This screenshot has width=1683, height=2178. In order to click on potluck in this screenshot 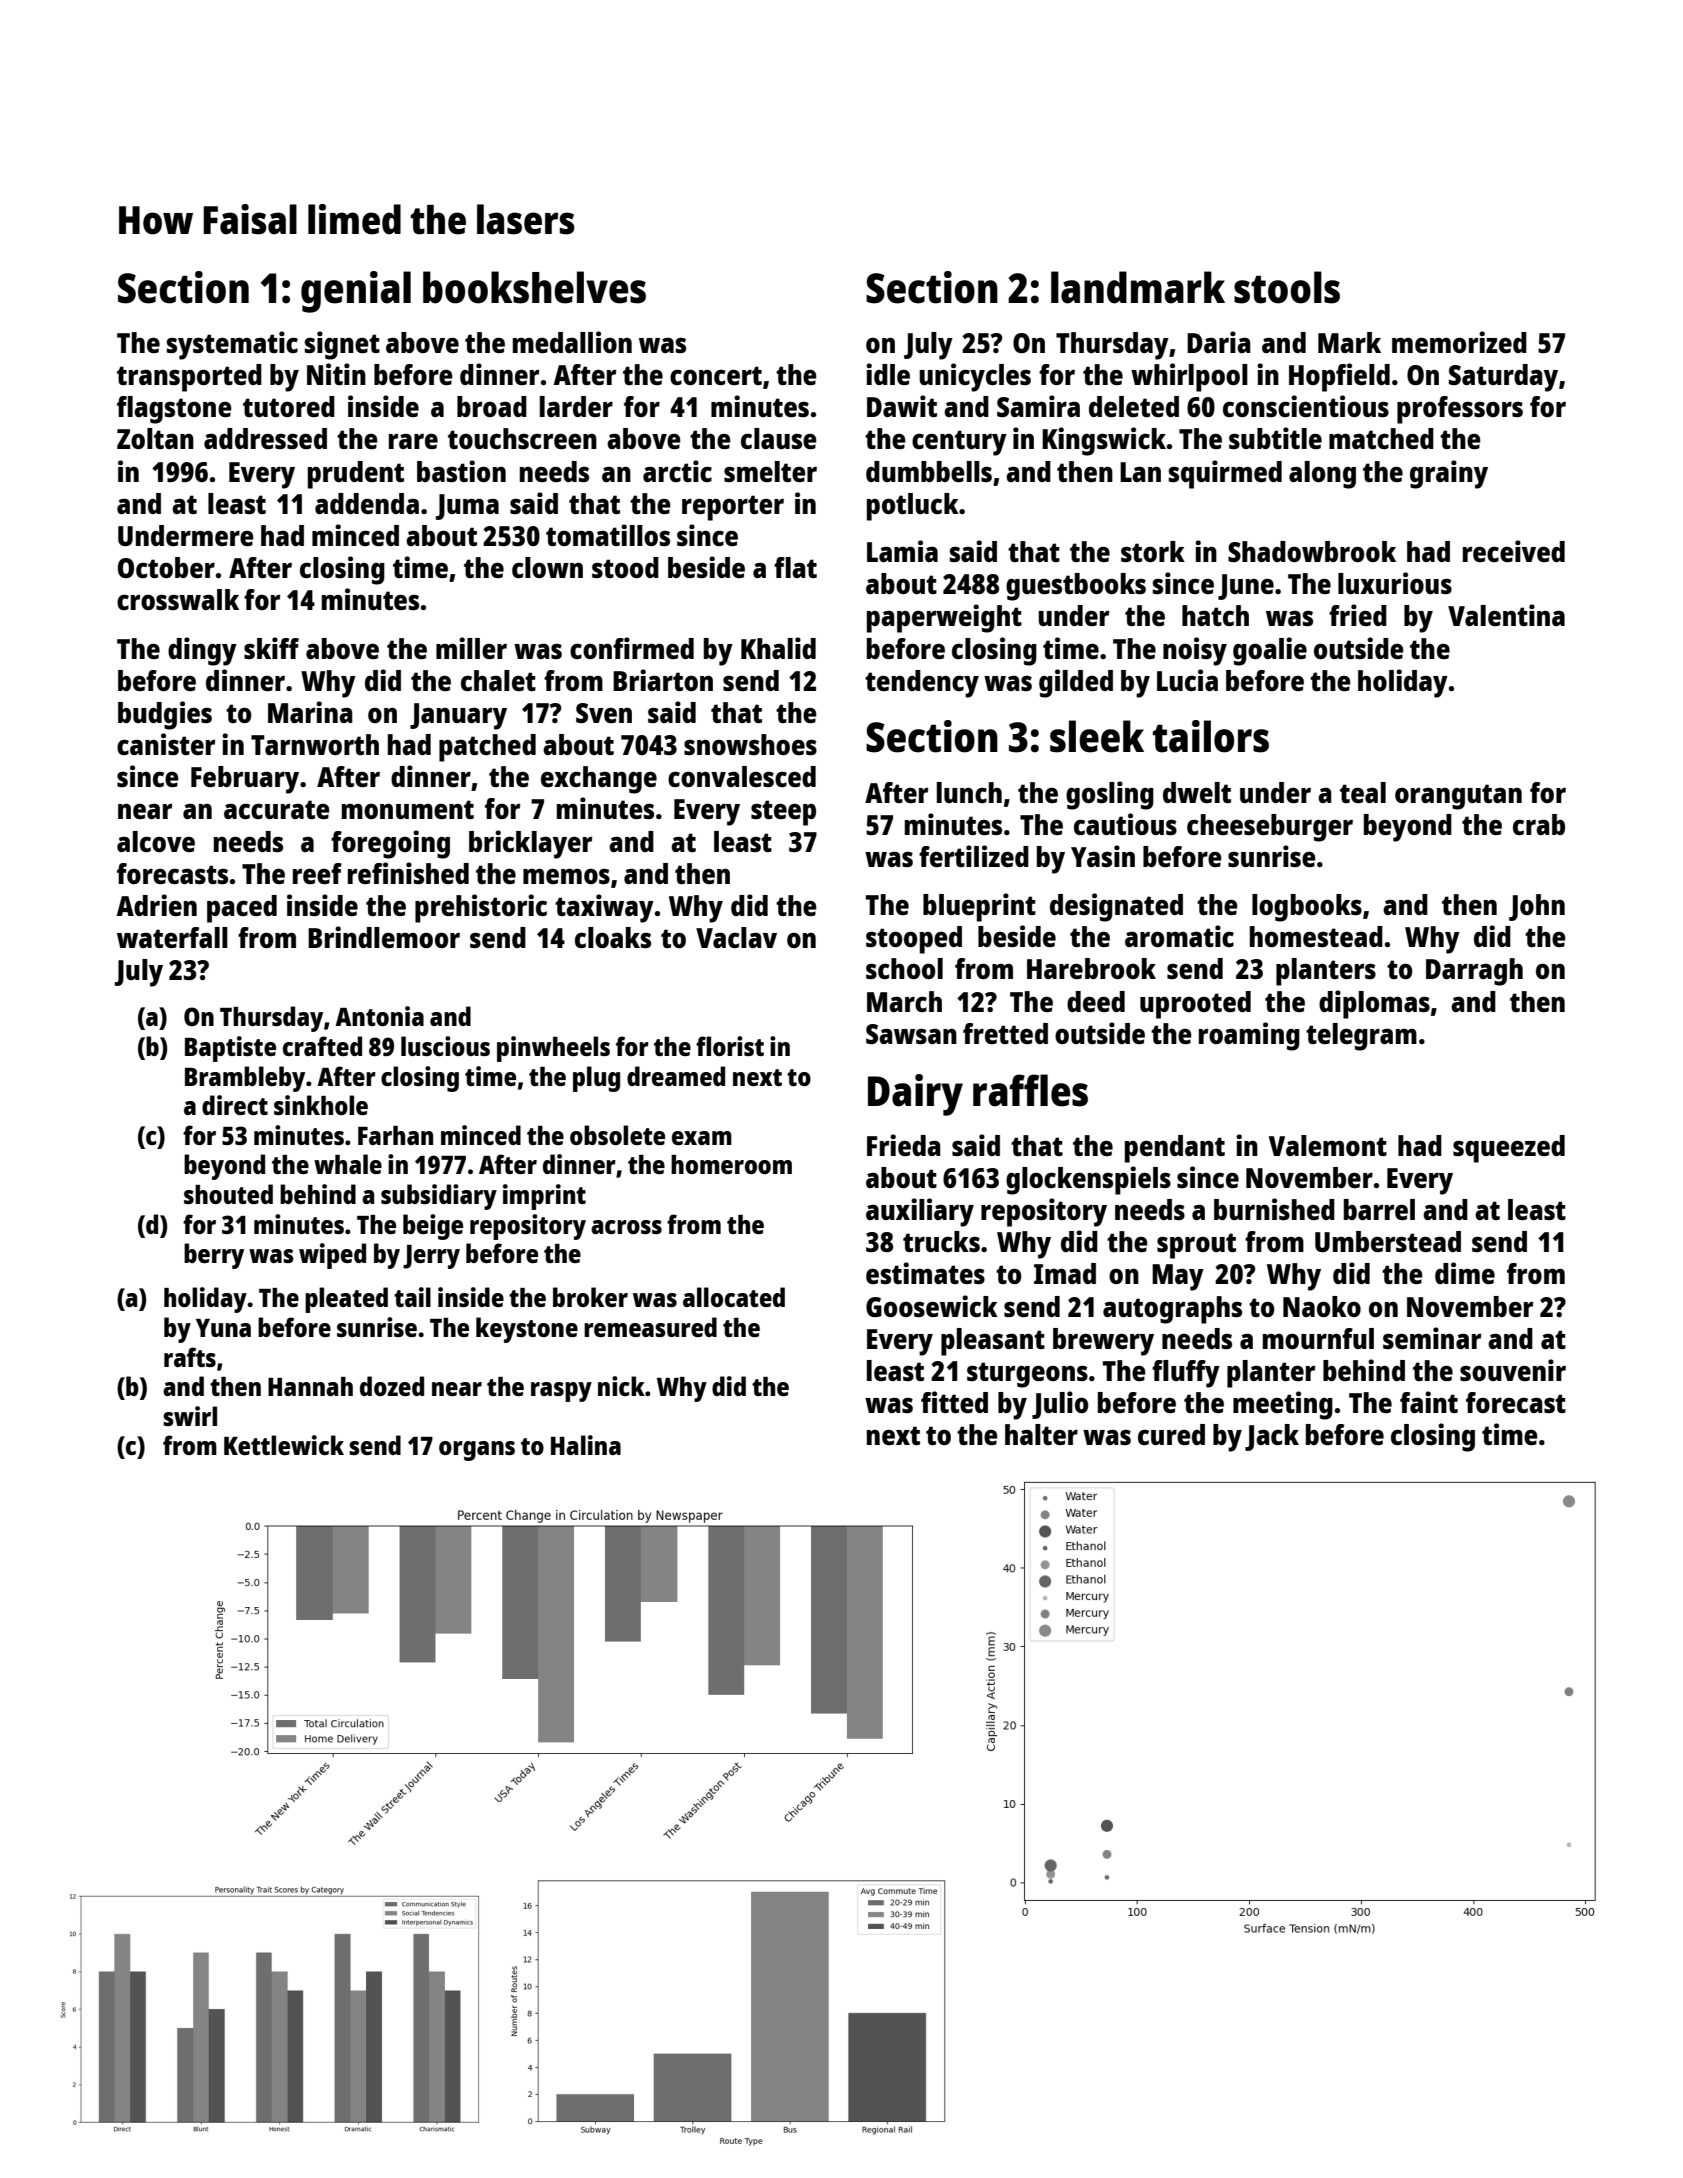, I will do `click(913, 507)`.
